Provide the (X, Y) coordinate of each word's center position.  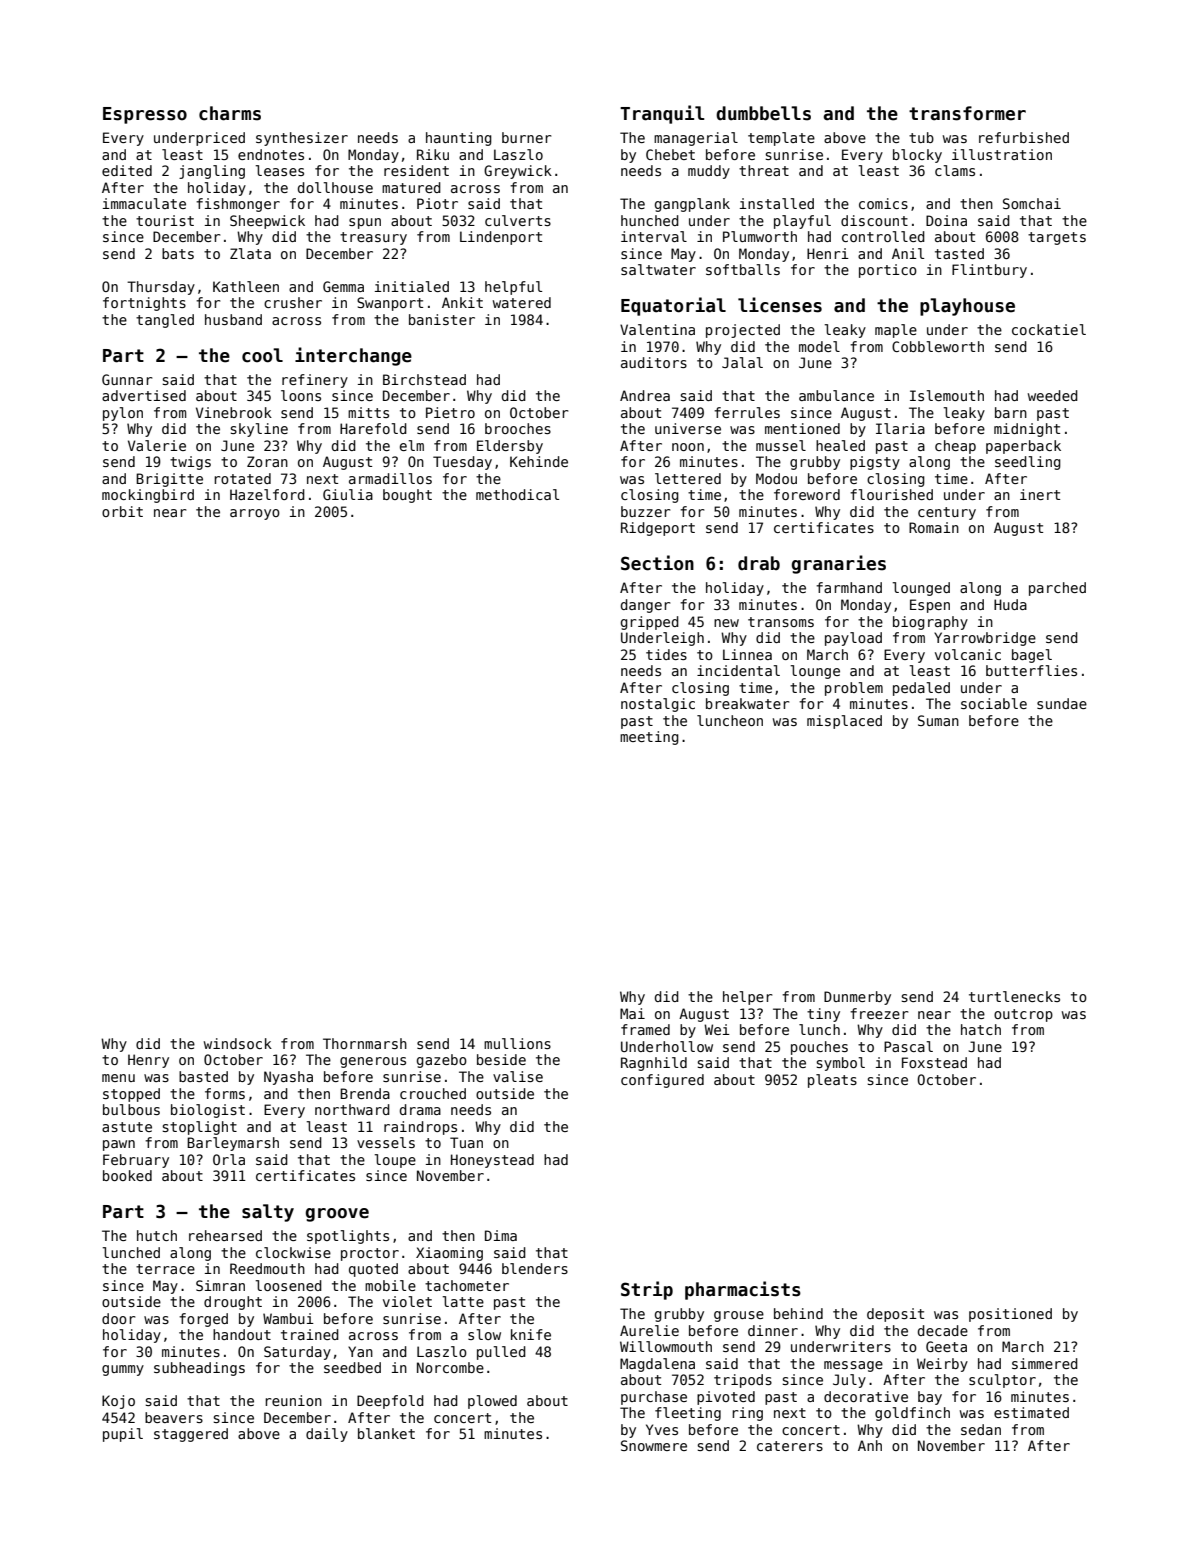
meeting (649, 738)
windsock (238, 1043)
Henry (148, 1061)
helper (747, 998)
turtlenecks (1014, 996)
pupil (123, 1435)
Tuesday (462, 463)
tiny (823, 1015)
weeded (1053, 395)
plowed (492, 1402)
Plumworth (760, 236)
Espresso (145, 115)
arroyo (255, 514)
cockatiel (1049, 329)
